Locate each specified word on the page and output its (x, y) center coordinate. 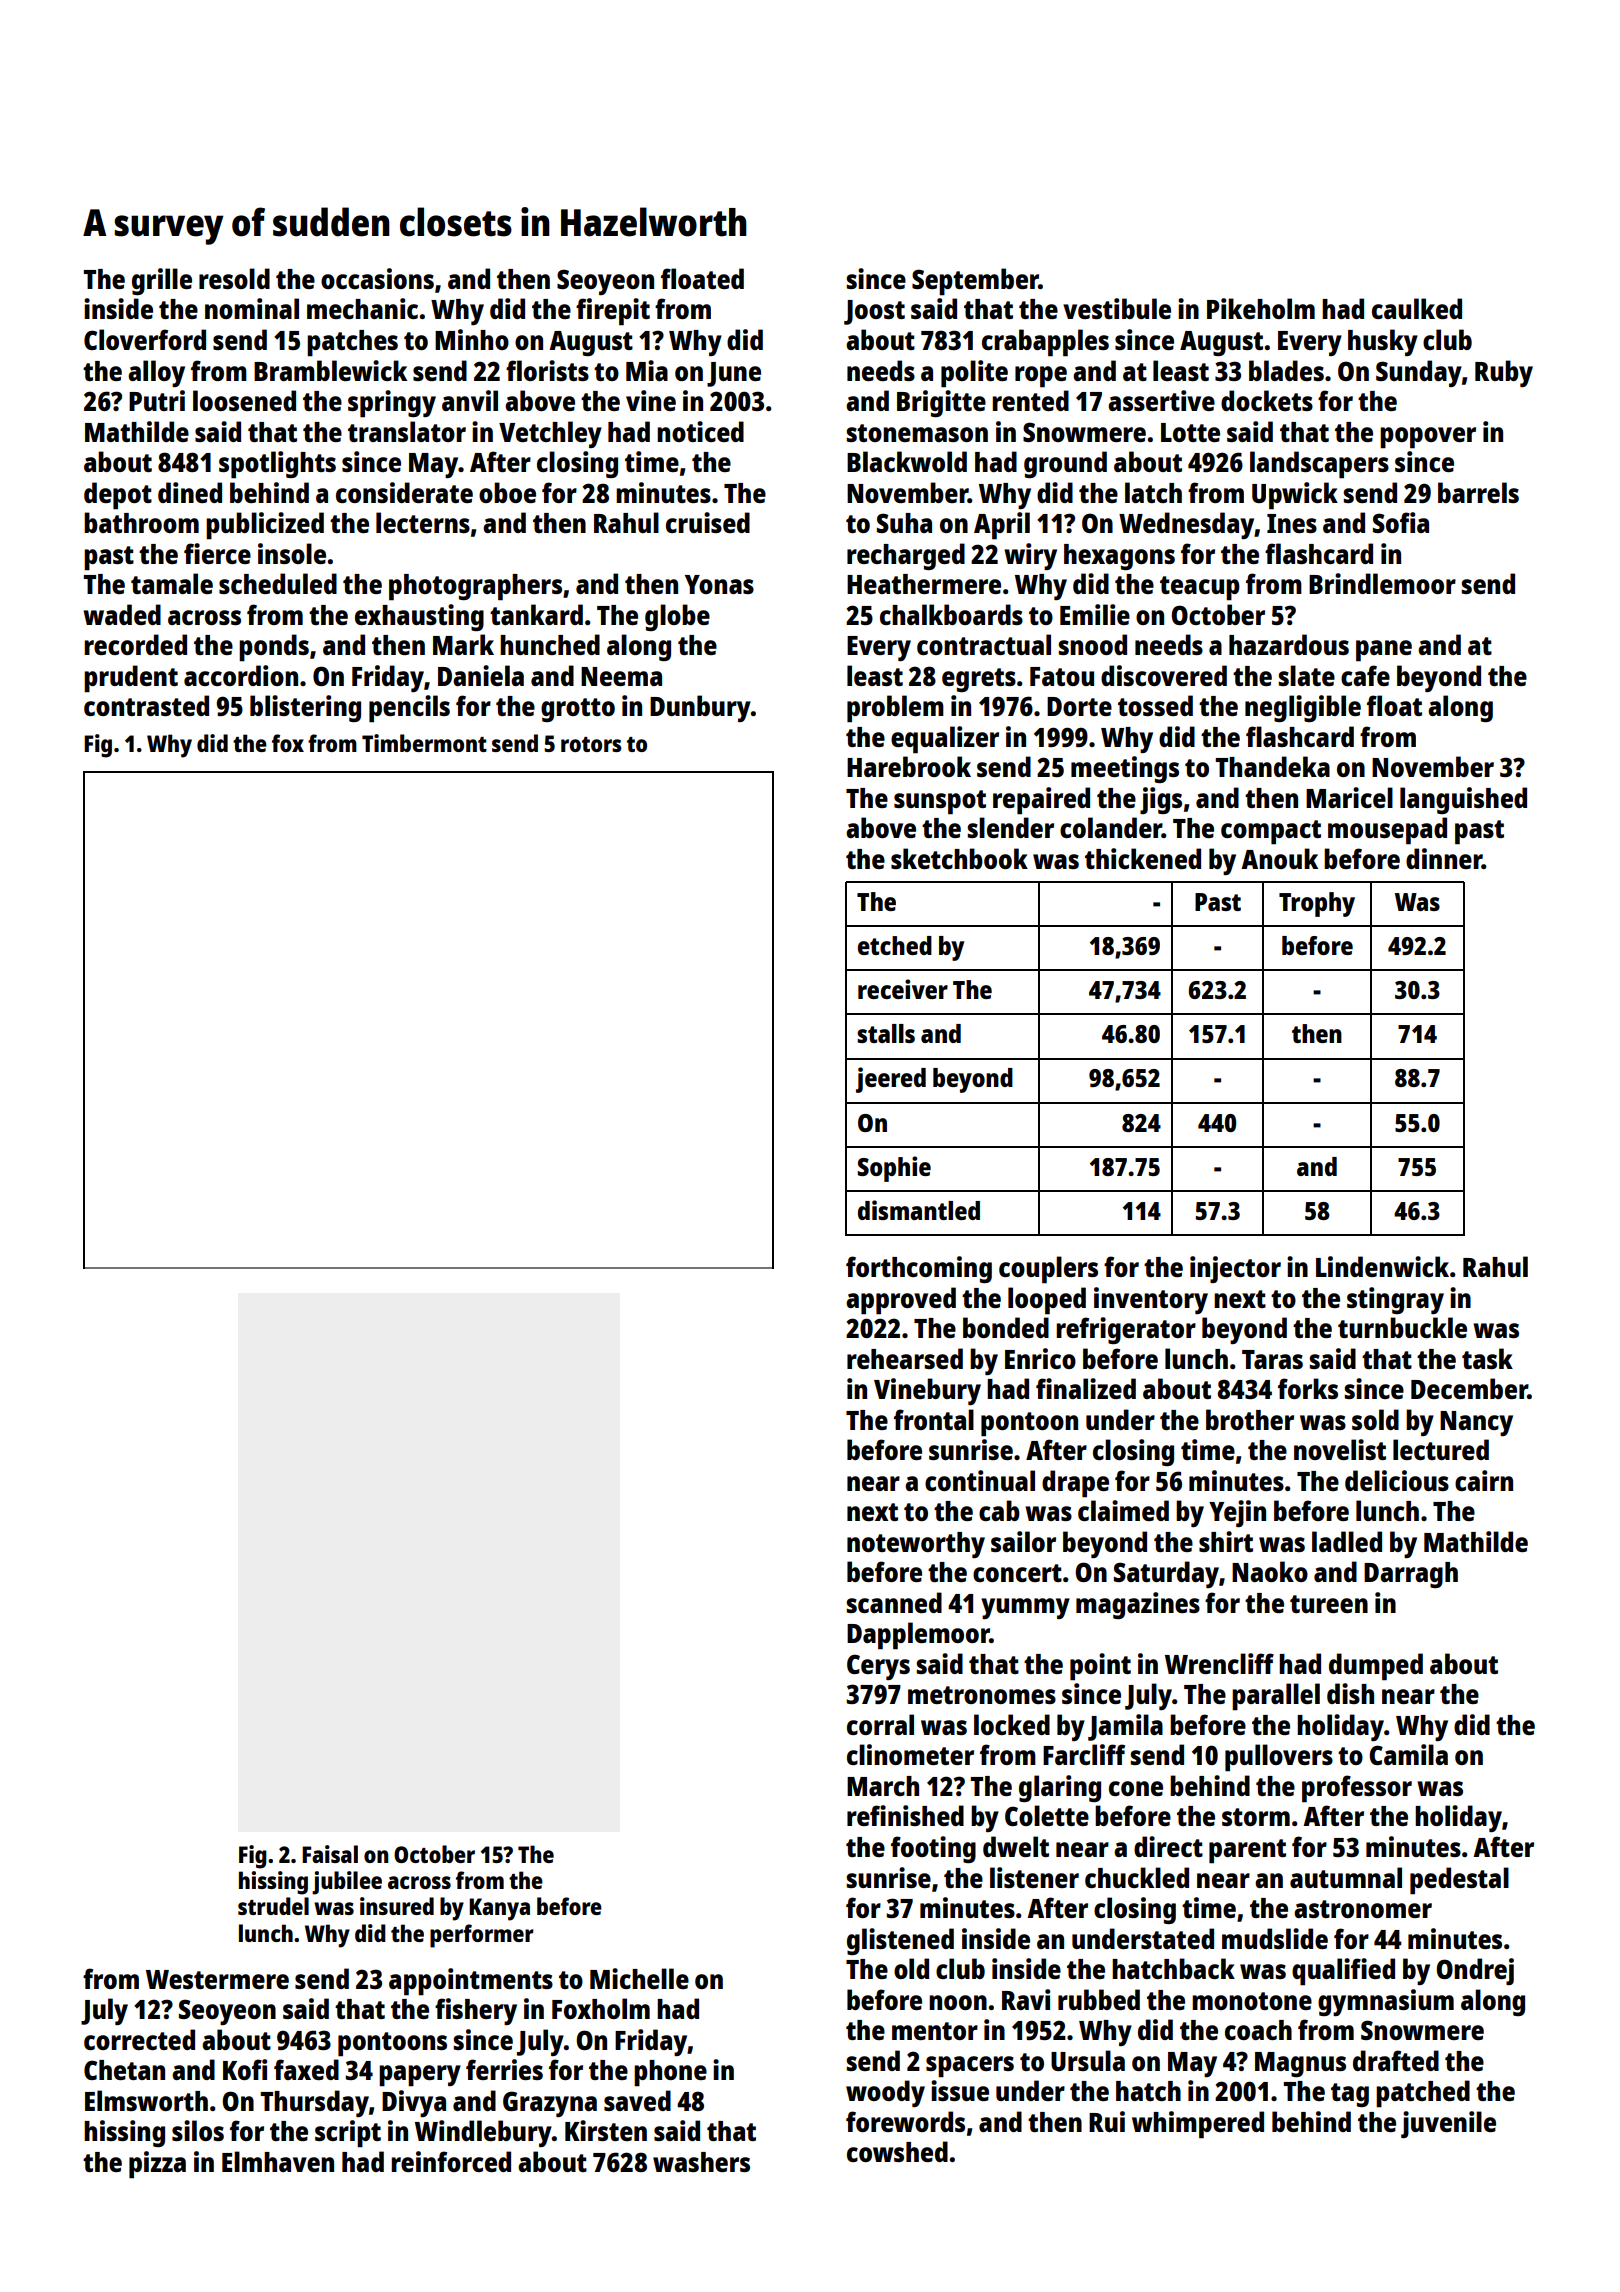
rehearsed (905, 1358)
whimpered (1198, 2125)
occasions (377, 278)
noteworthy (916, 1545)
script (348, 2134)
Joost (874, 312)
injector (1235, 1269)
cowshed (897, 2151)
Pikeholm (1261, 308)
